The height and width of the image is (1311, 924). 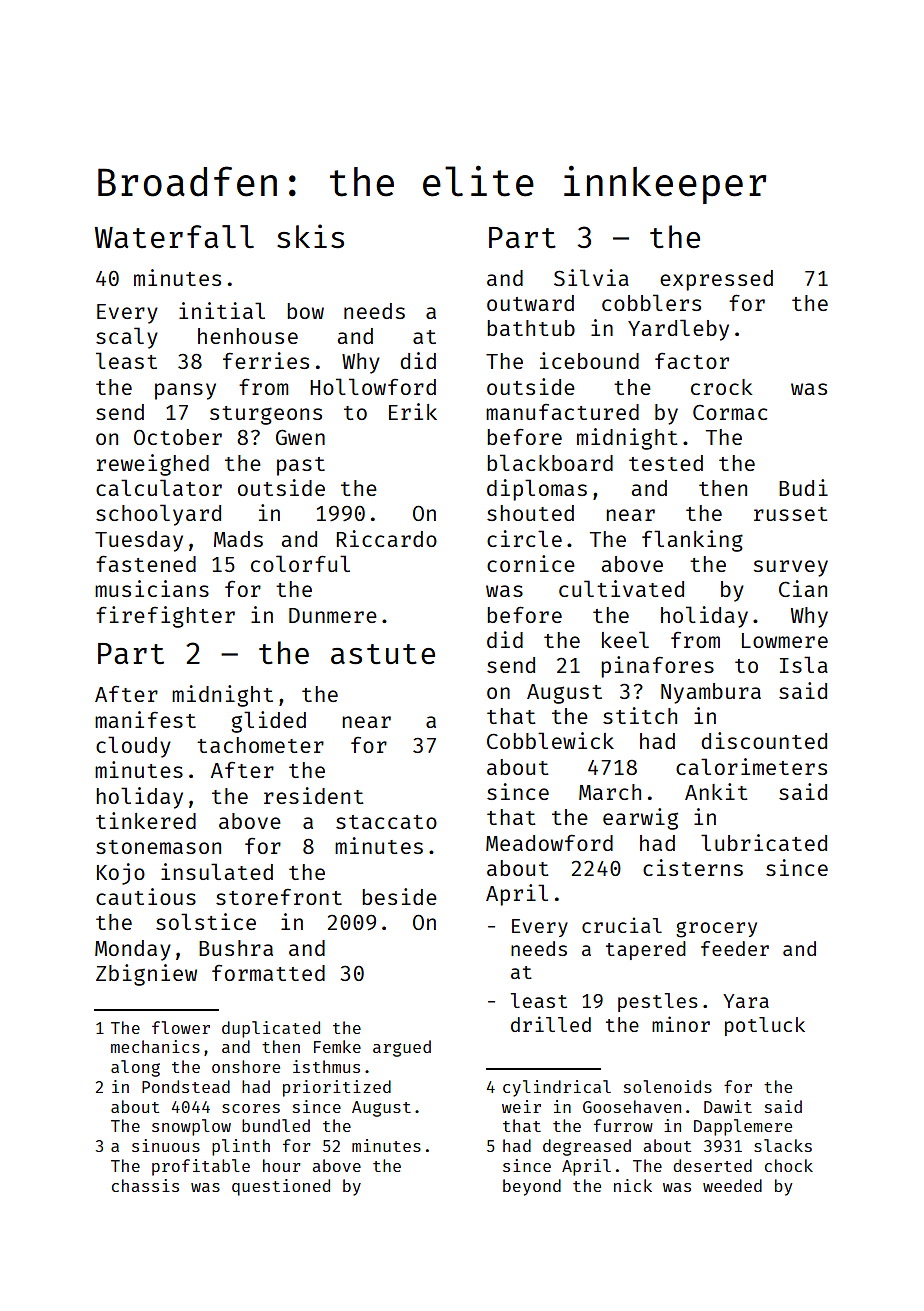 I want to click on ferries, so click(x=266, y=360).
